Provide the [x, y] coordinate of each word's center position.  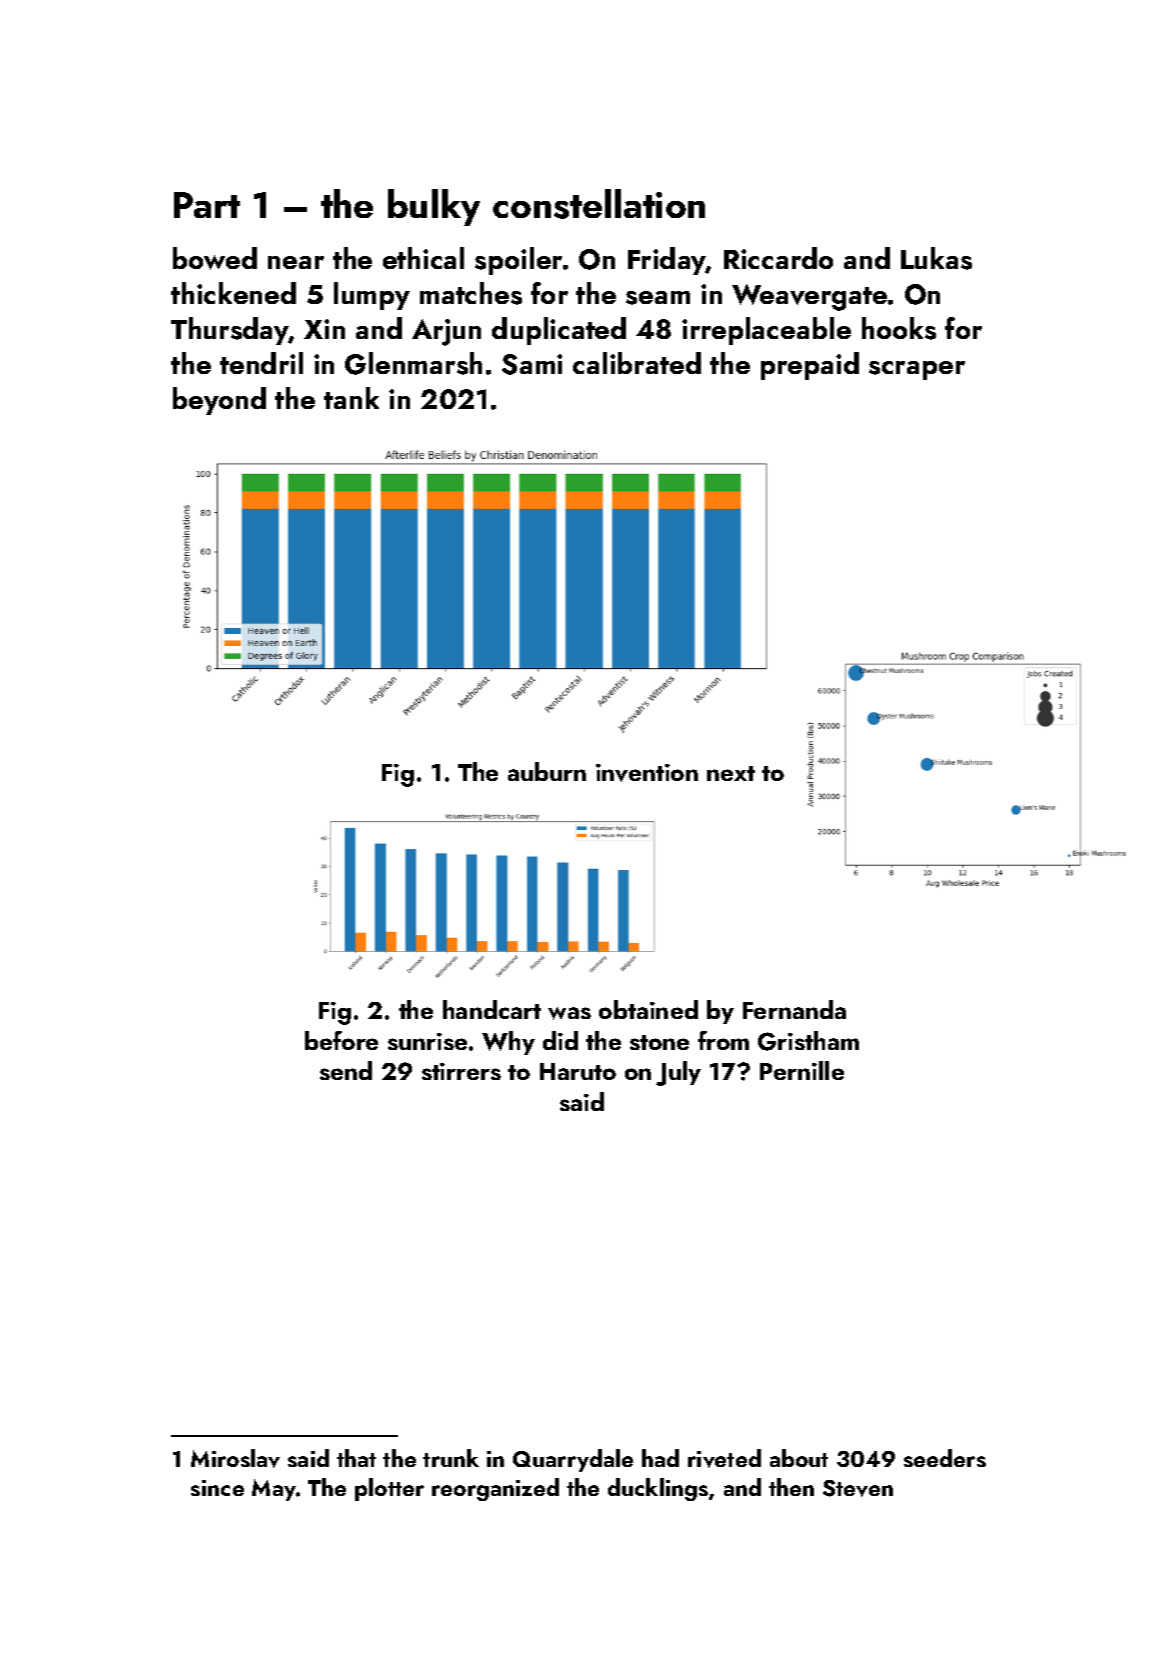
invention [647, 773]
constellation [599, 204]
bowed [215, 258]
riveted [724, 1458]
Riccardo [778, 258]
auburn [547, 771]
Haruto [578, 1071]
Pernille [802, 1070]
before [341, 1040]
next [731, 773]
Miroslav [235, 1458]
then [791, 1487]
